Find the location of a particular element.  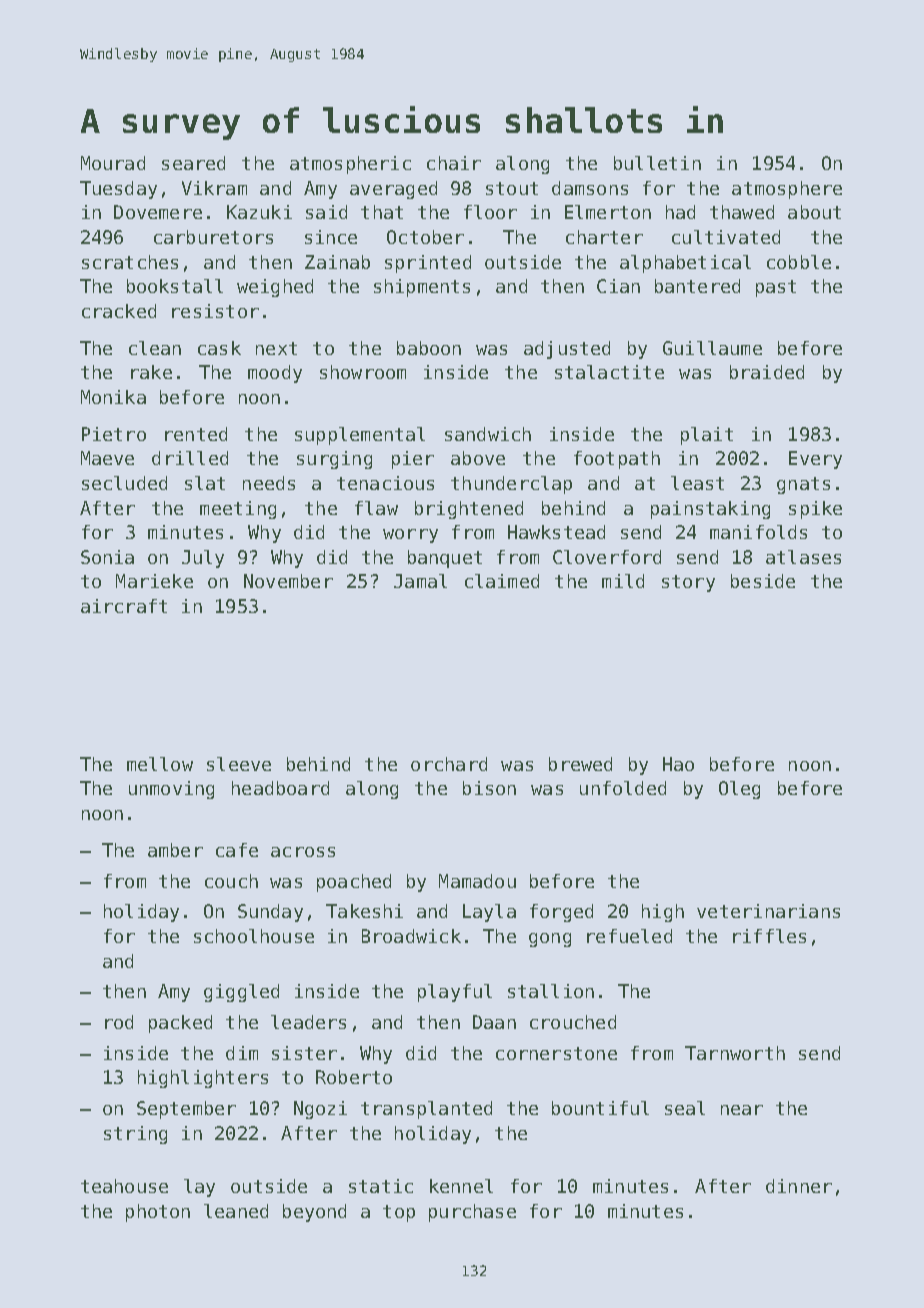

Mourad is located at coordinates (113, 163).
